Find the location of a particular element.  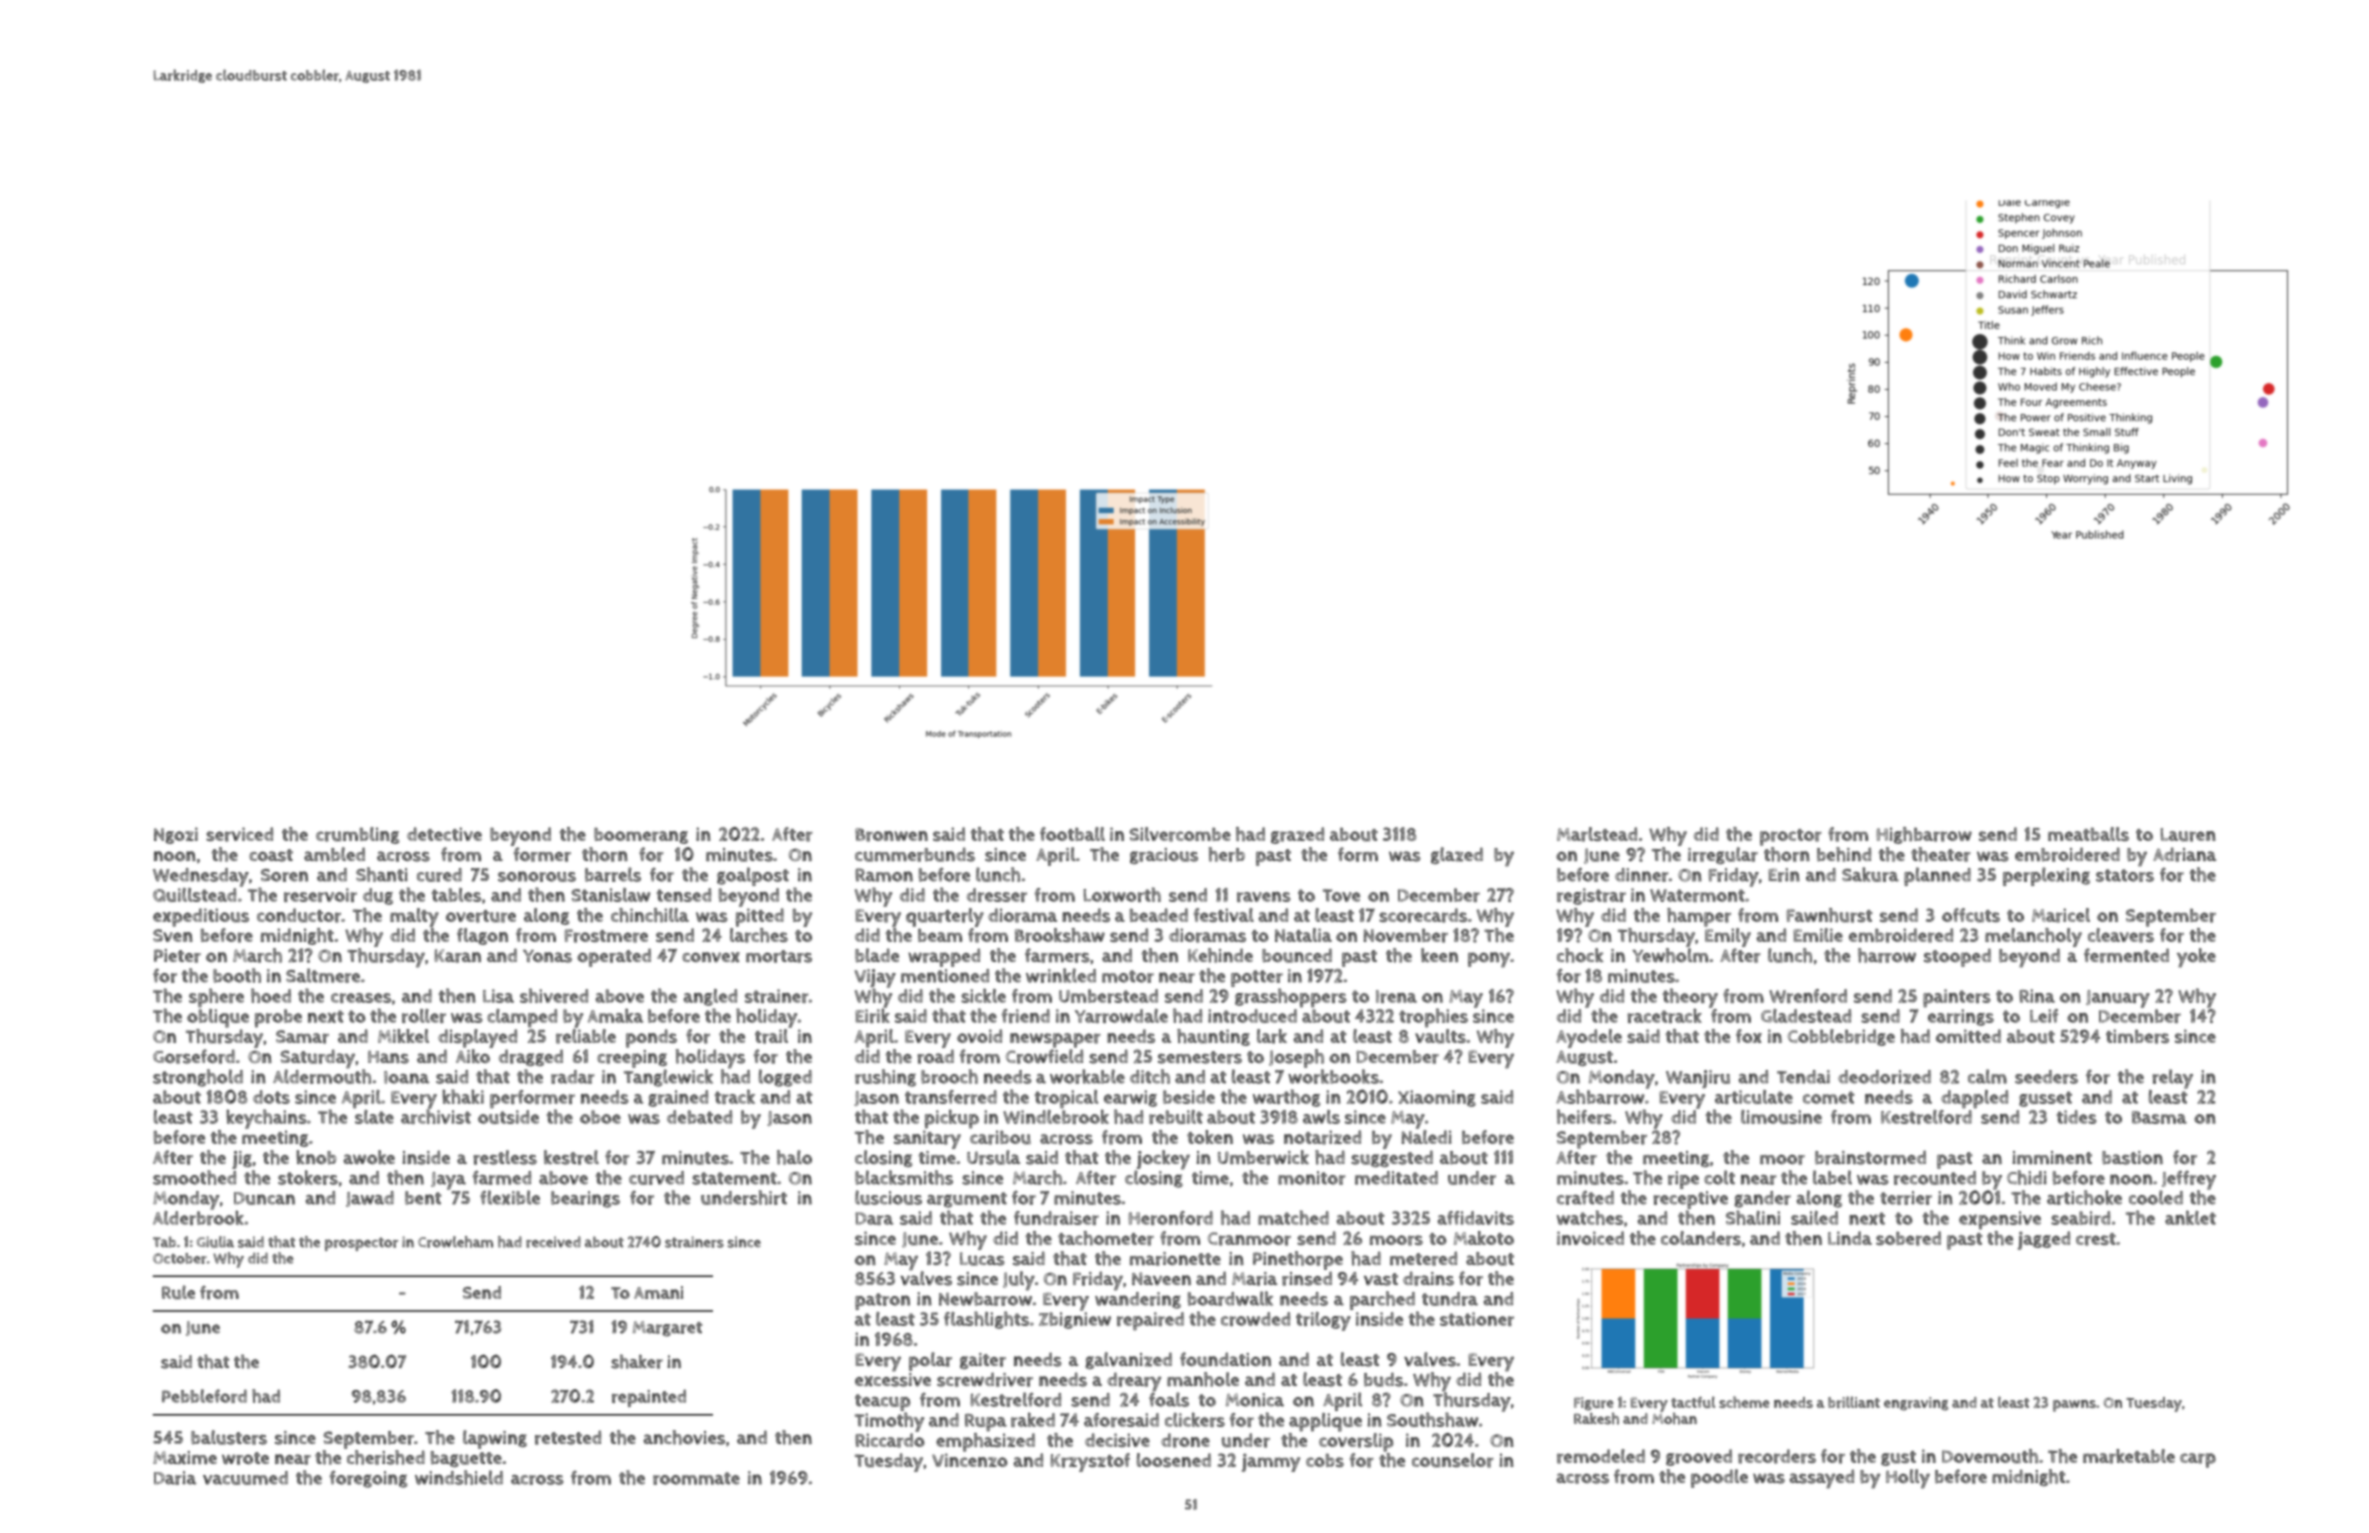

prospector is located at coordinates (361, 1244).
